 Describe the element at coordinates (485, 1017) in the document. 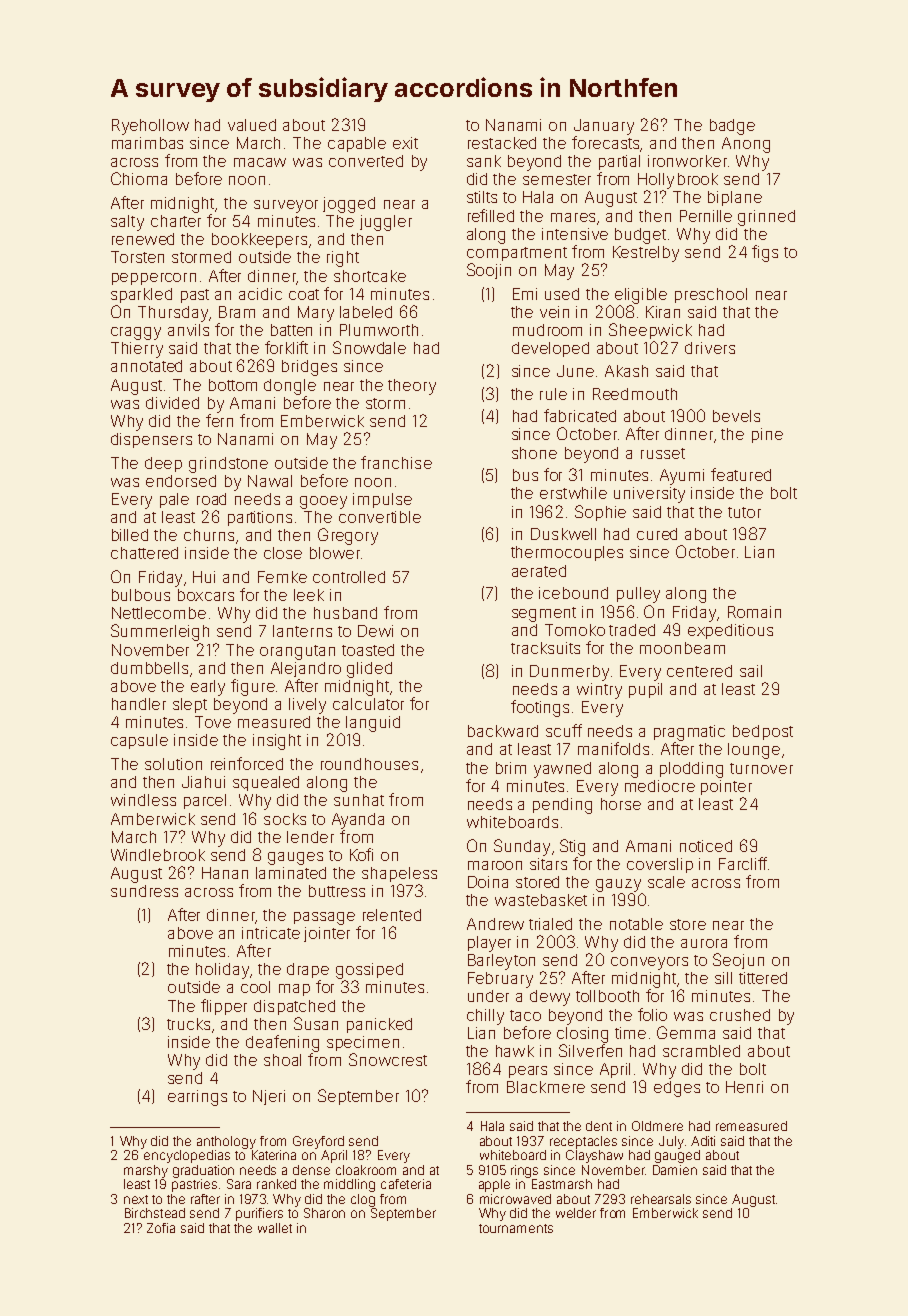

I see `chilly` at that location.
